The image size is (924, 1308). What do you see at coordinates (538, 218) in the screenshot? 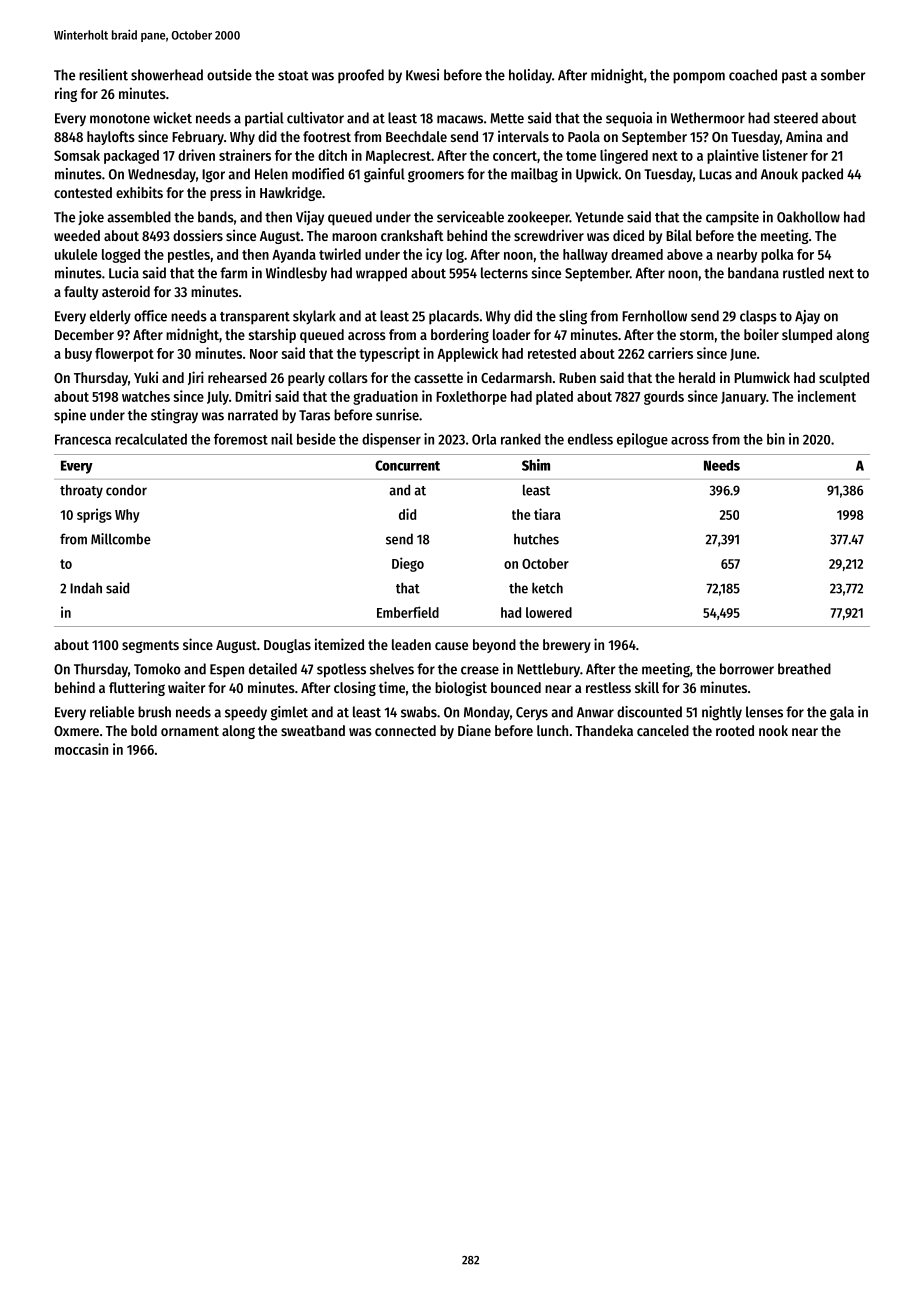
I see `zookeeper` at bounding box center [538, 218].
